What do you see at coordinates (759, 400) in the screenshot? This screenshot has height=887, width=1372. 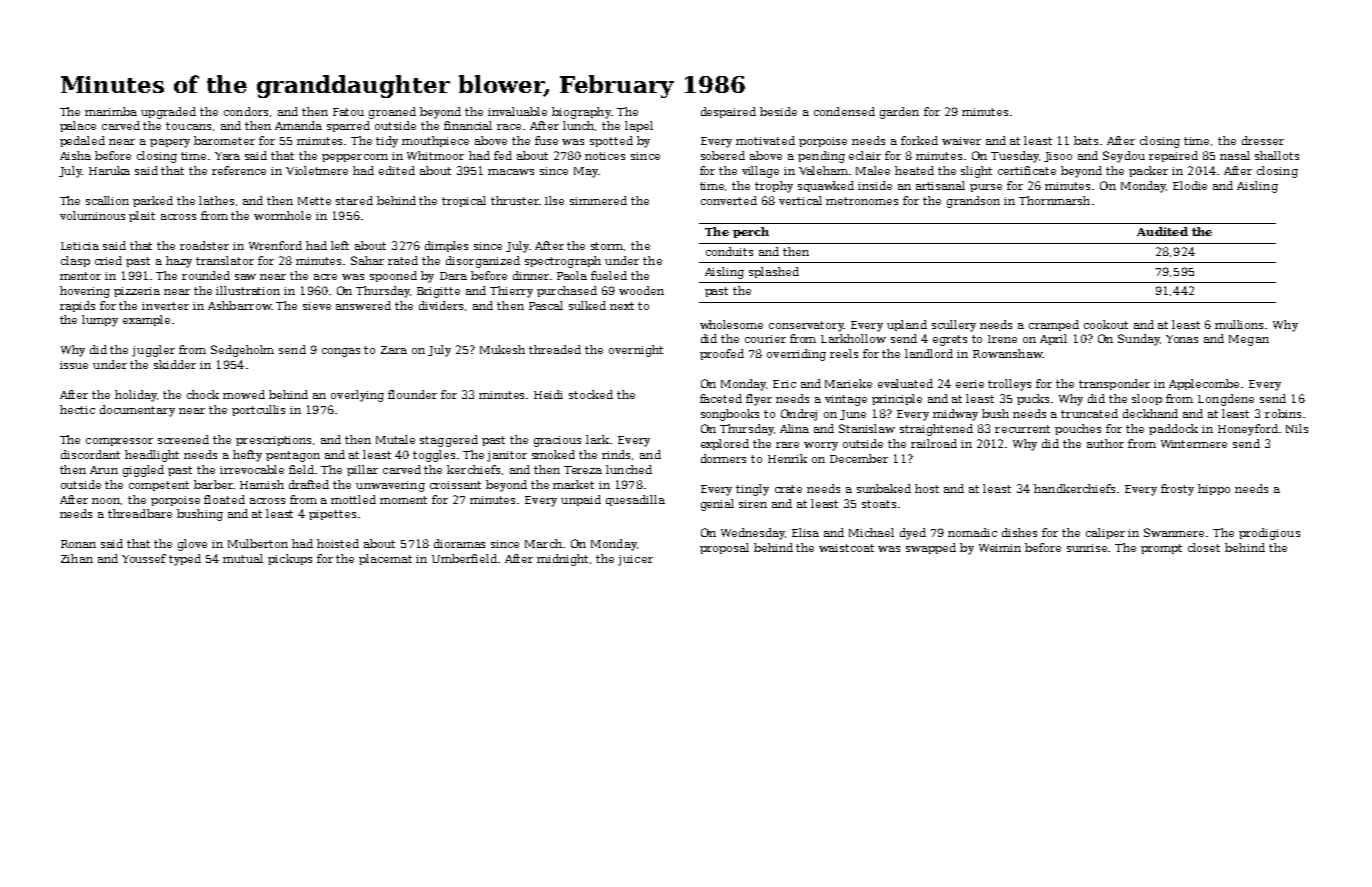 I see `flyer` at bounding box center [759, 400].
